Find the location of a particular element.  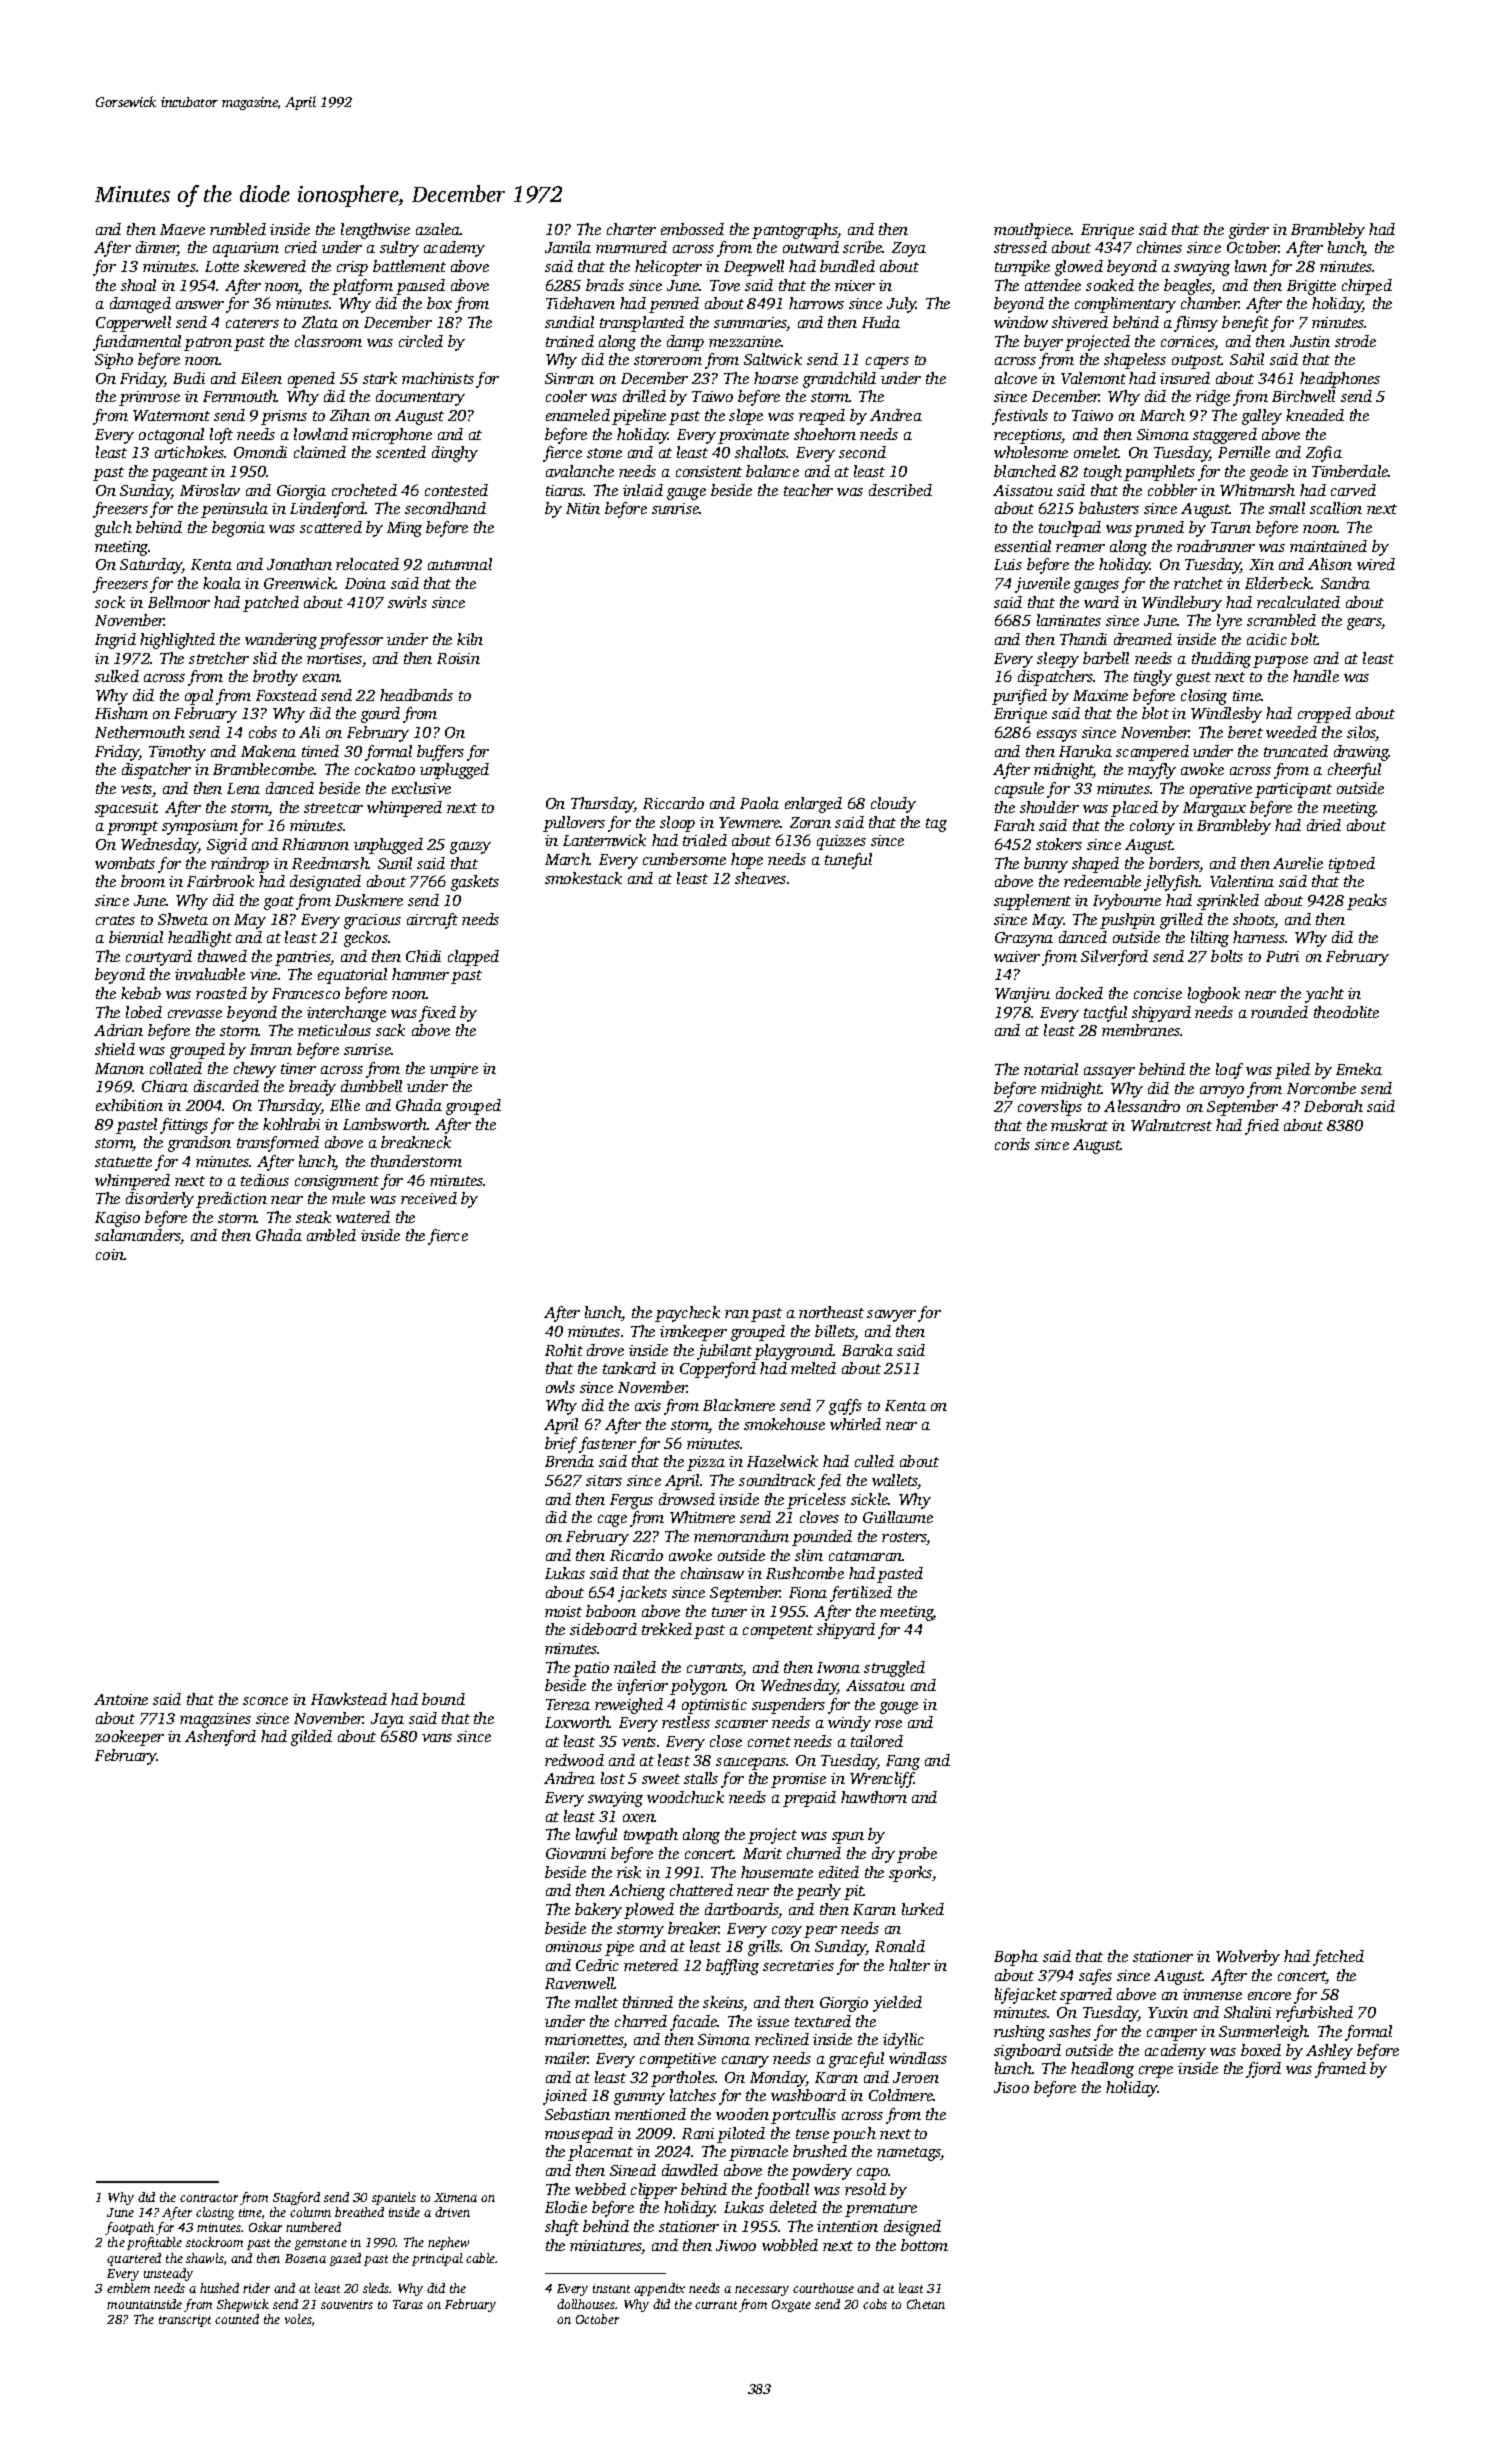

Giorgia is located at coordinates (301, 492).
